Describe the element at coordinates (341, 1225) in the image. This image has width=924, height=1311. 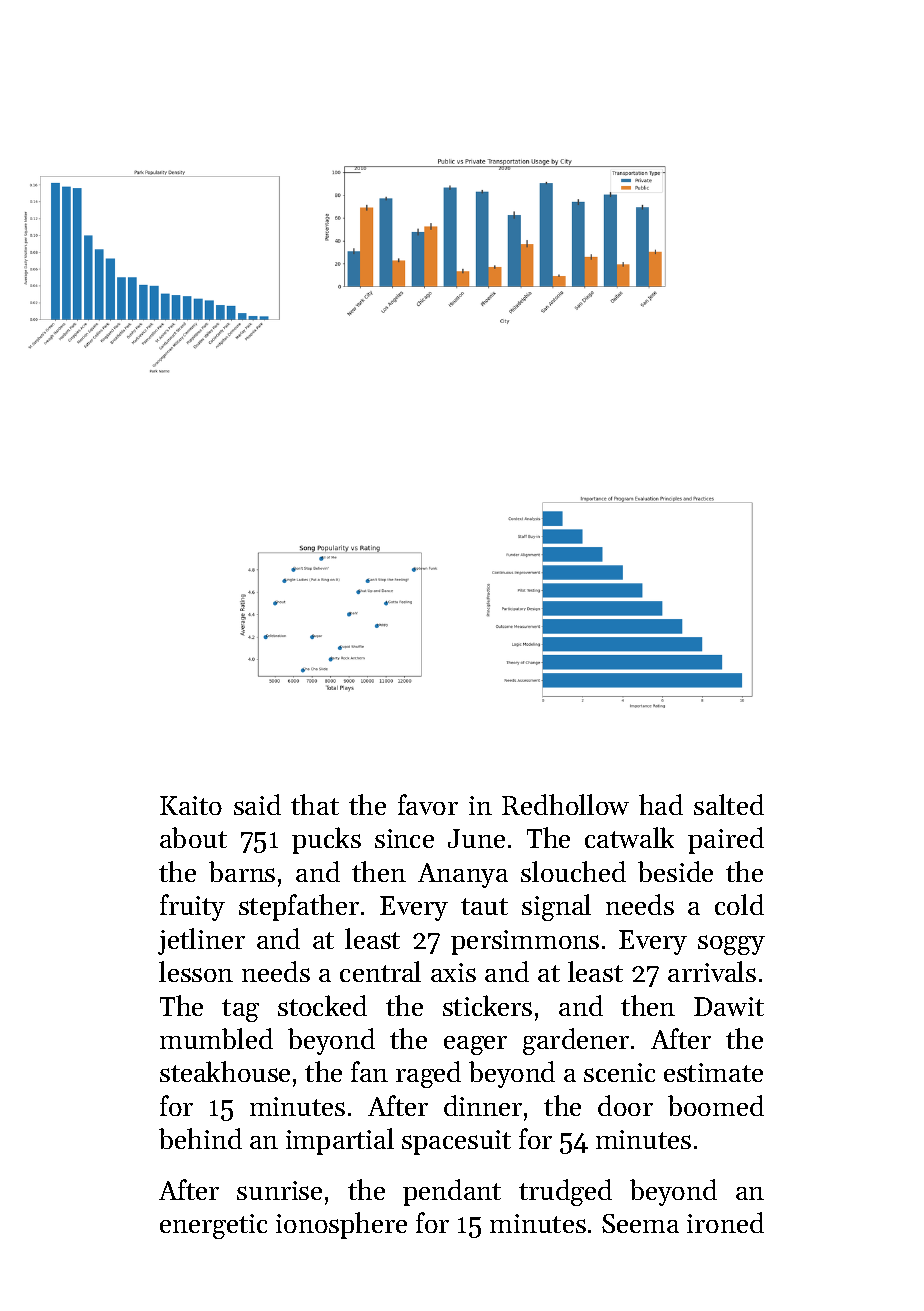
I see `ionosphere` at that location.
